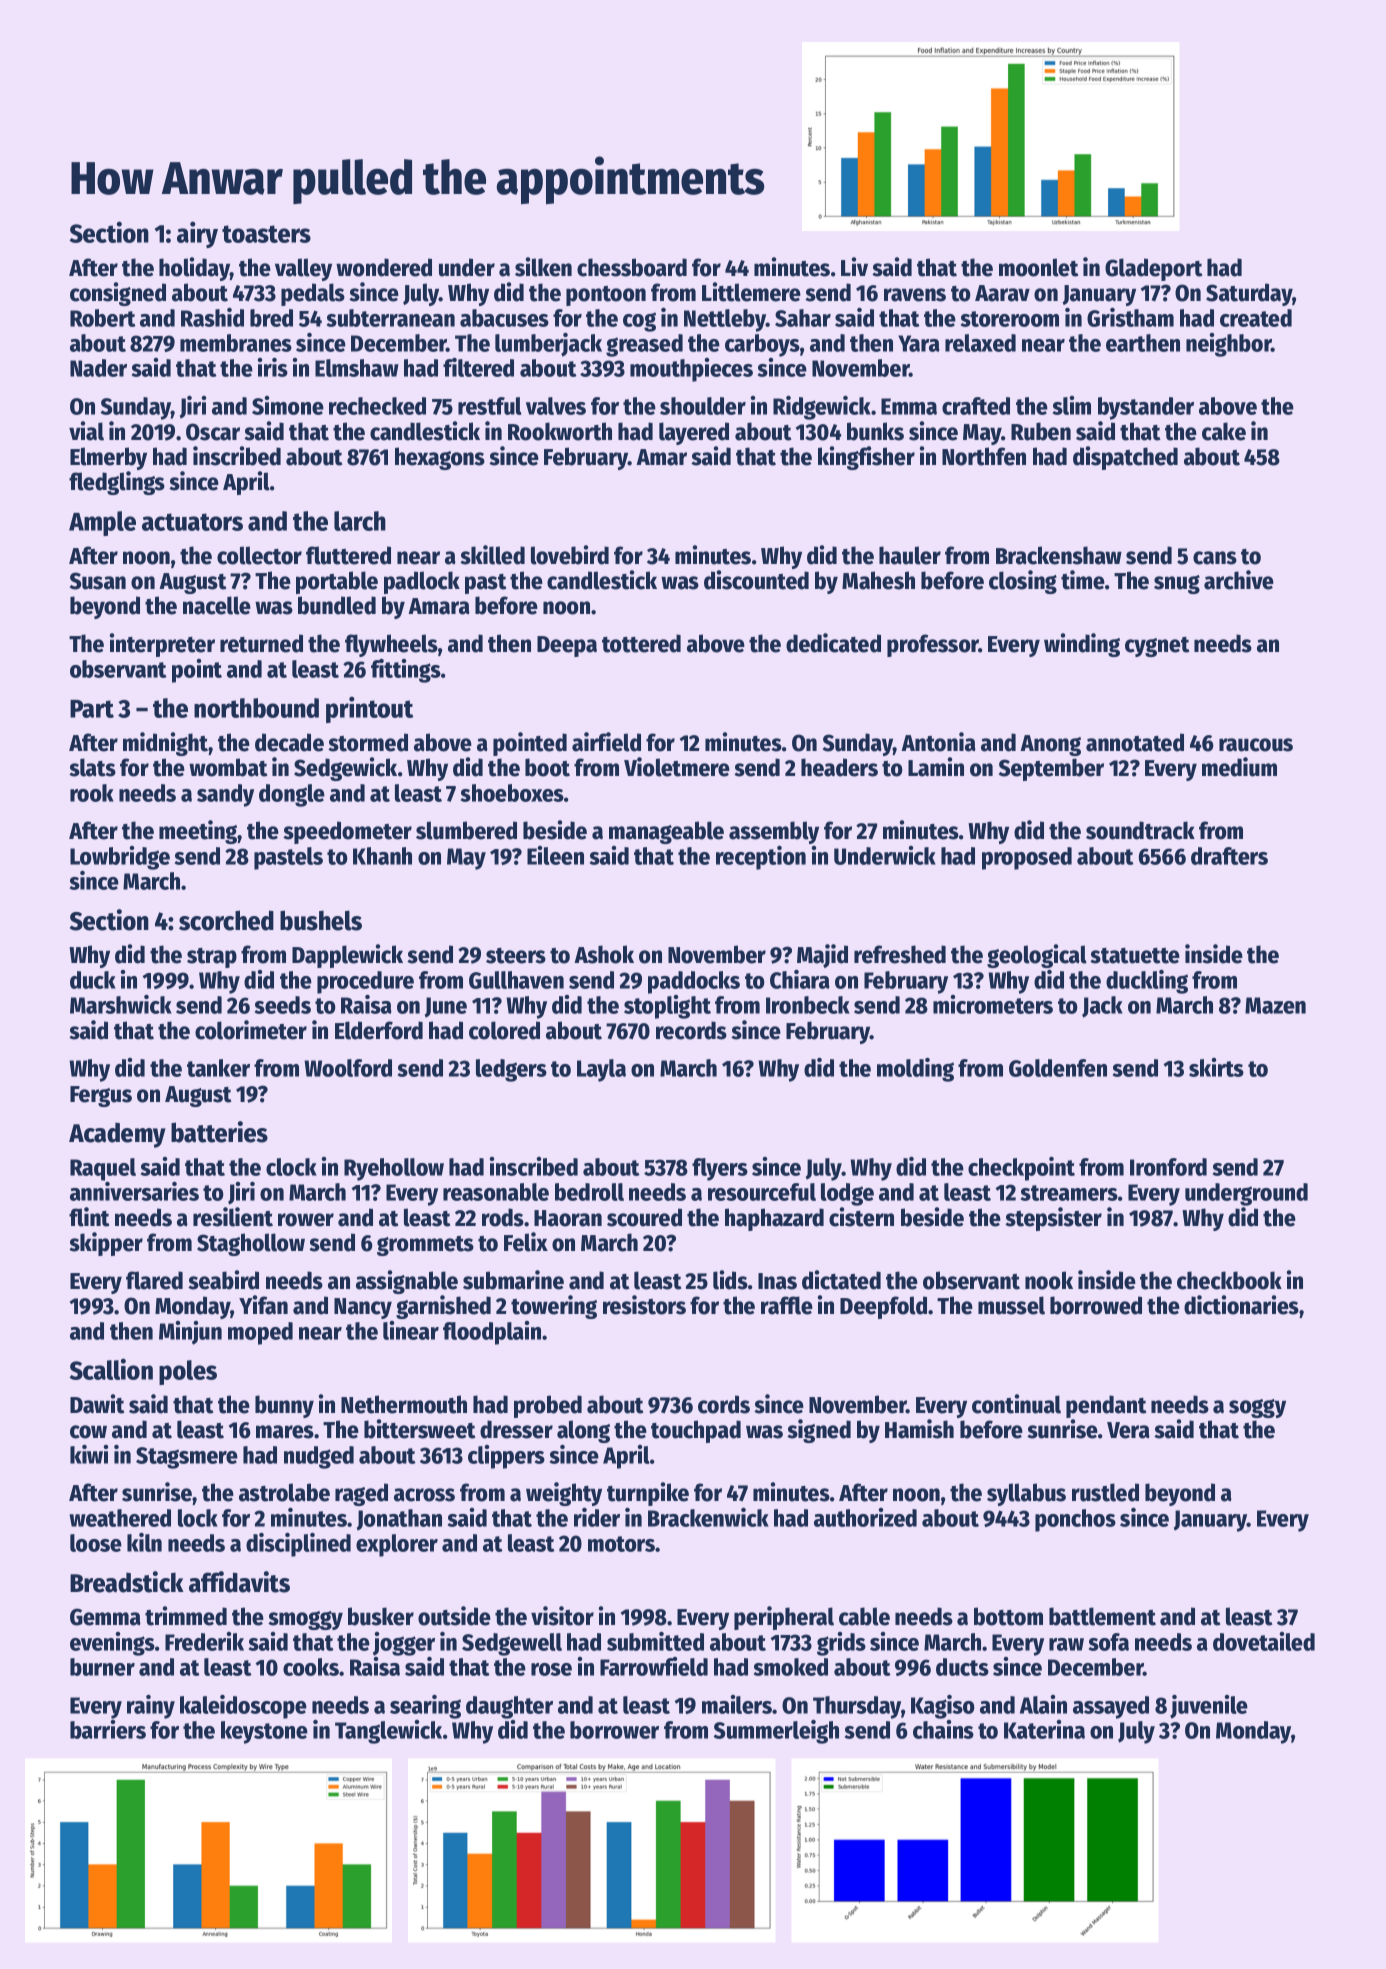 This screenshot has width=1386, height=1969. I want to click on dongle, so click(292, 795).
